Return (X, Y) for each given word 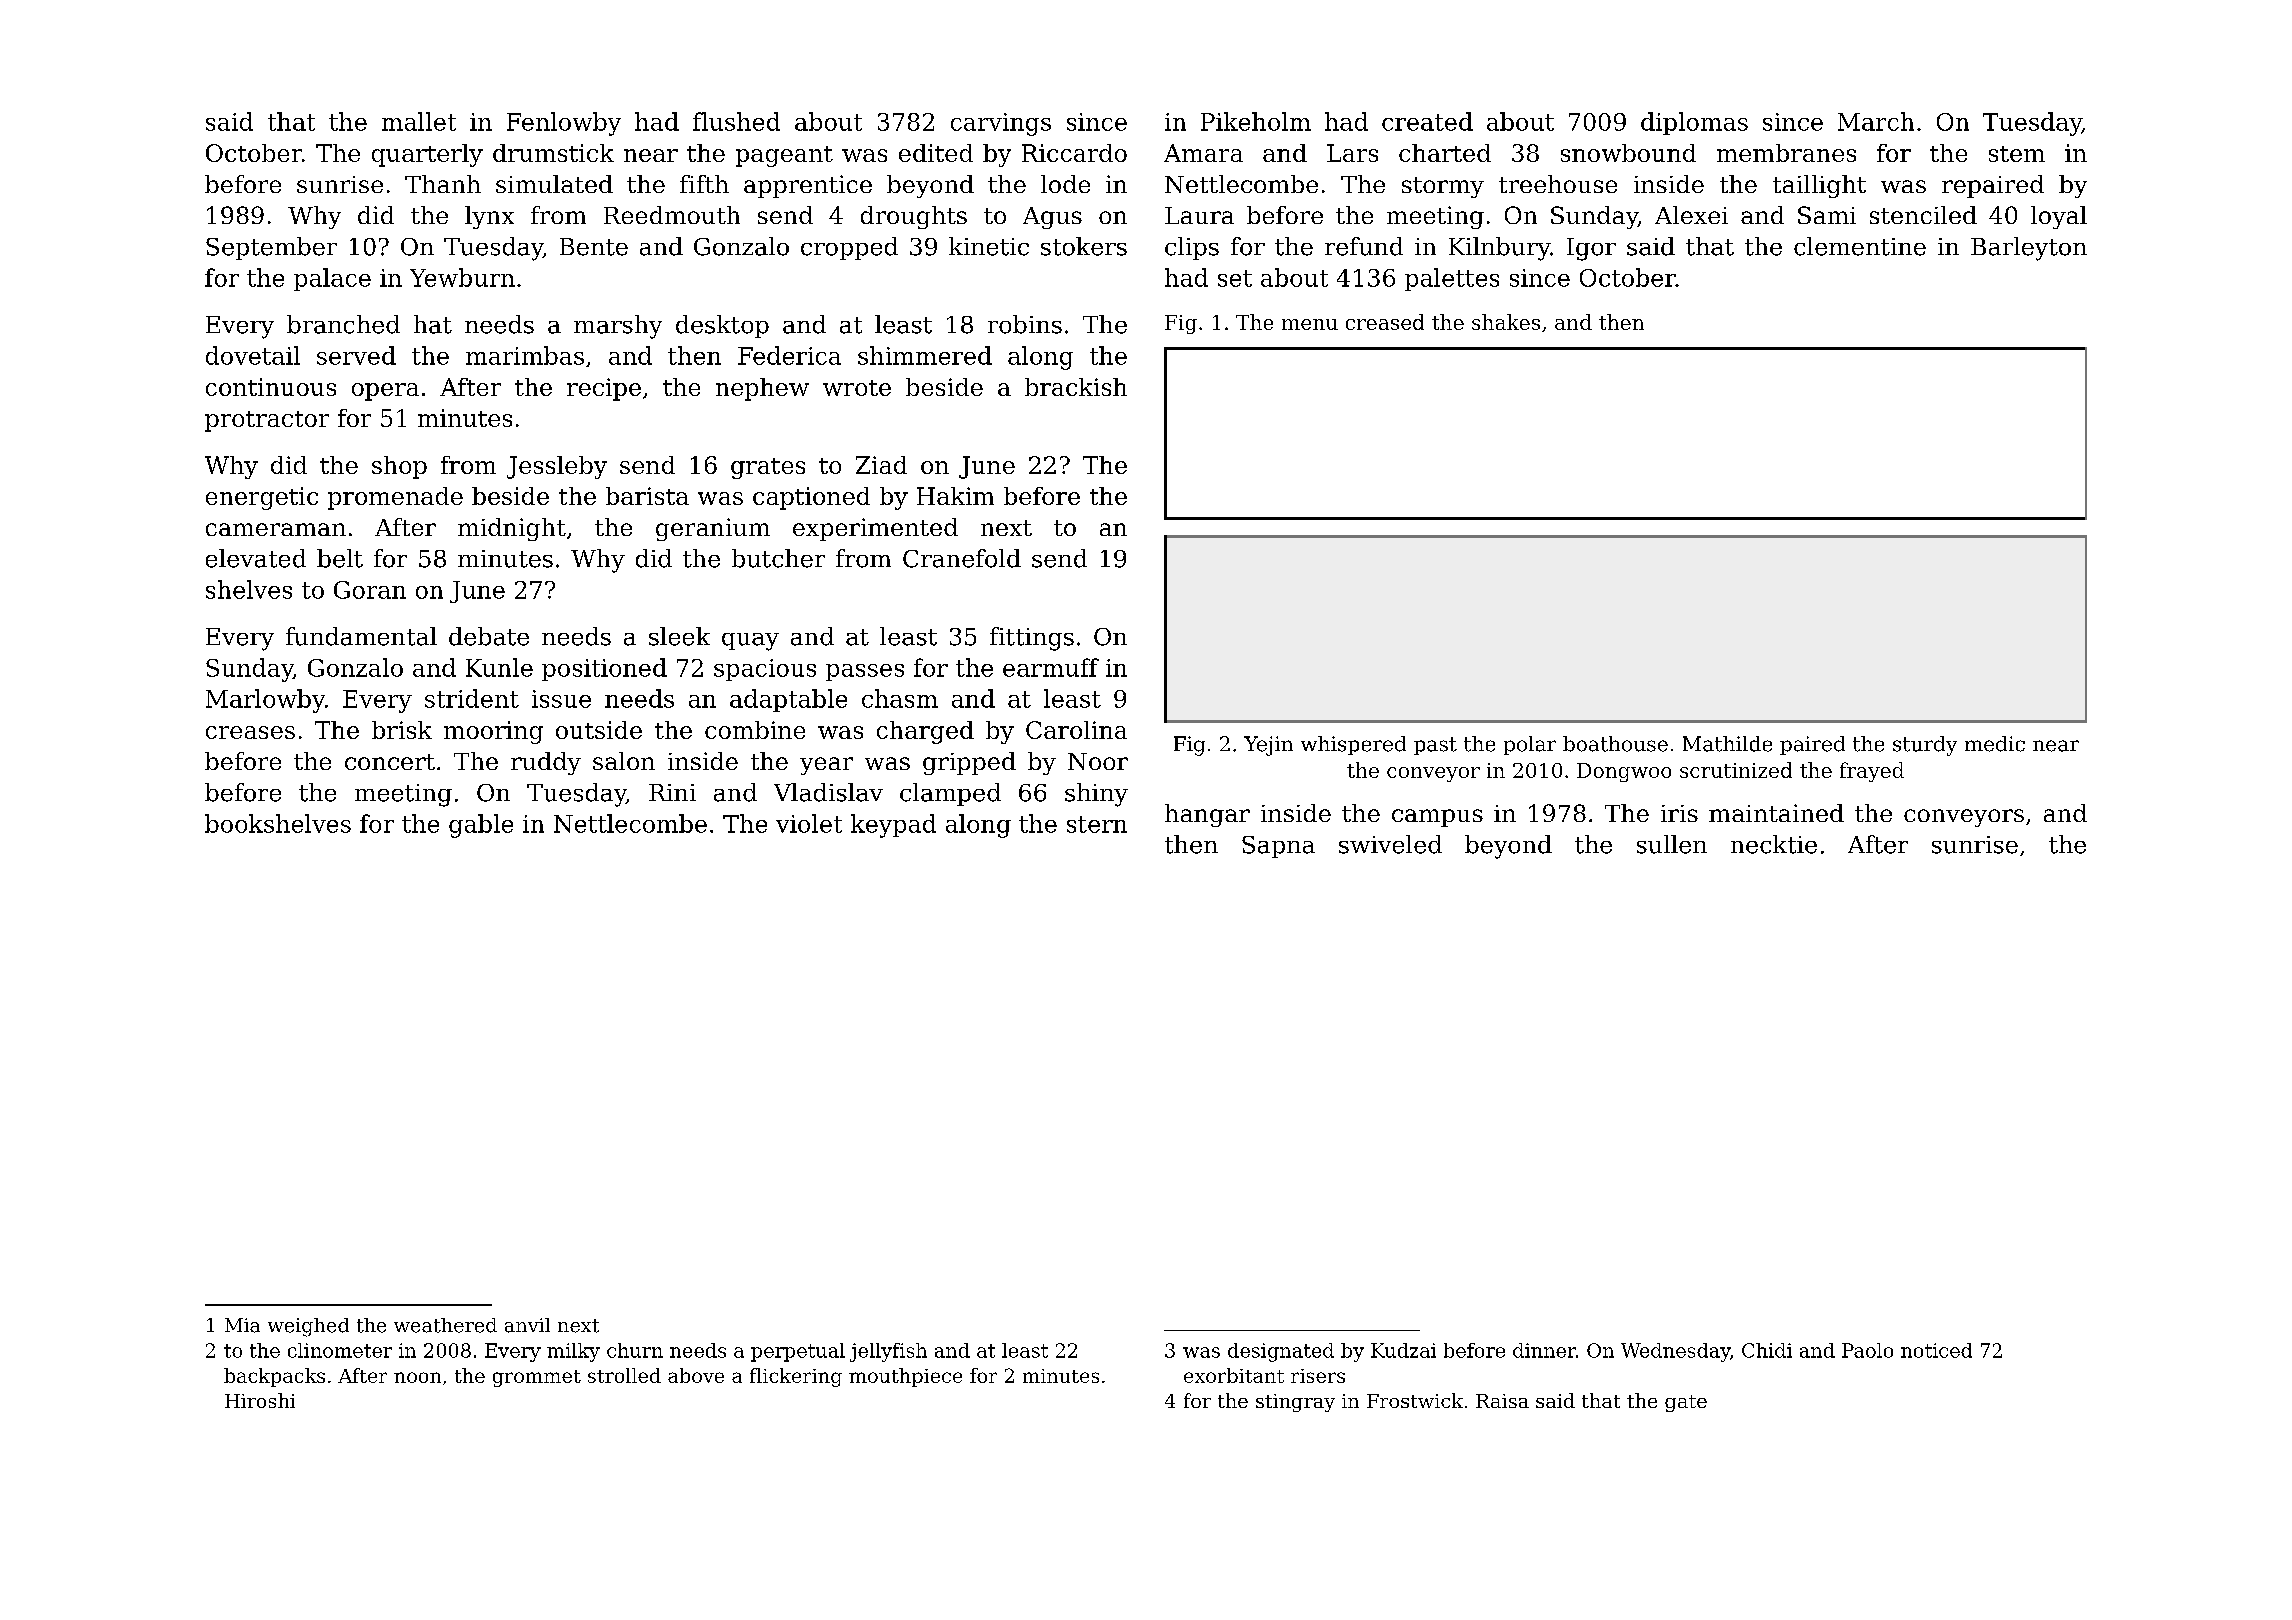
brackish (1076, 387)
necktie (1774, 844)
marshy (618, 327)
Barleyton (2029, 249)
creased (1385, 322)
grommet (537, 1378)
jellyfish (888, 1352)
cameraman (276, 529)
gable (481, 826)
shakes (1506, 322)
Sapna (1278, 847)
